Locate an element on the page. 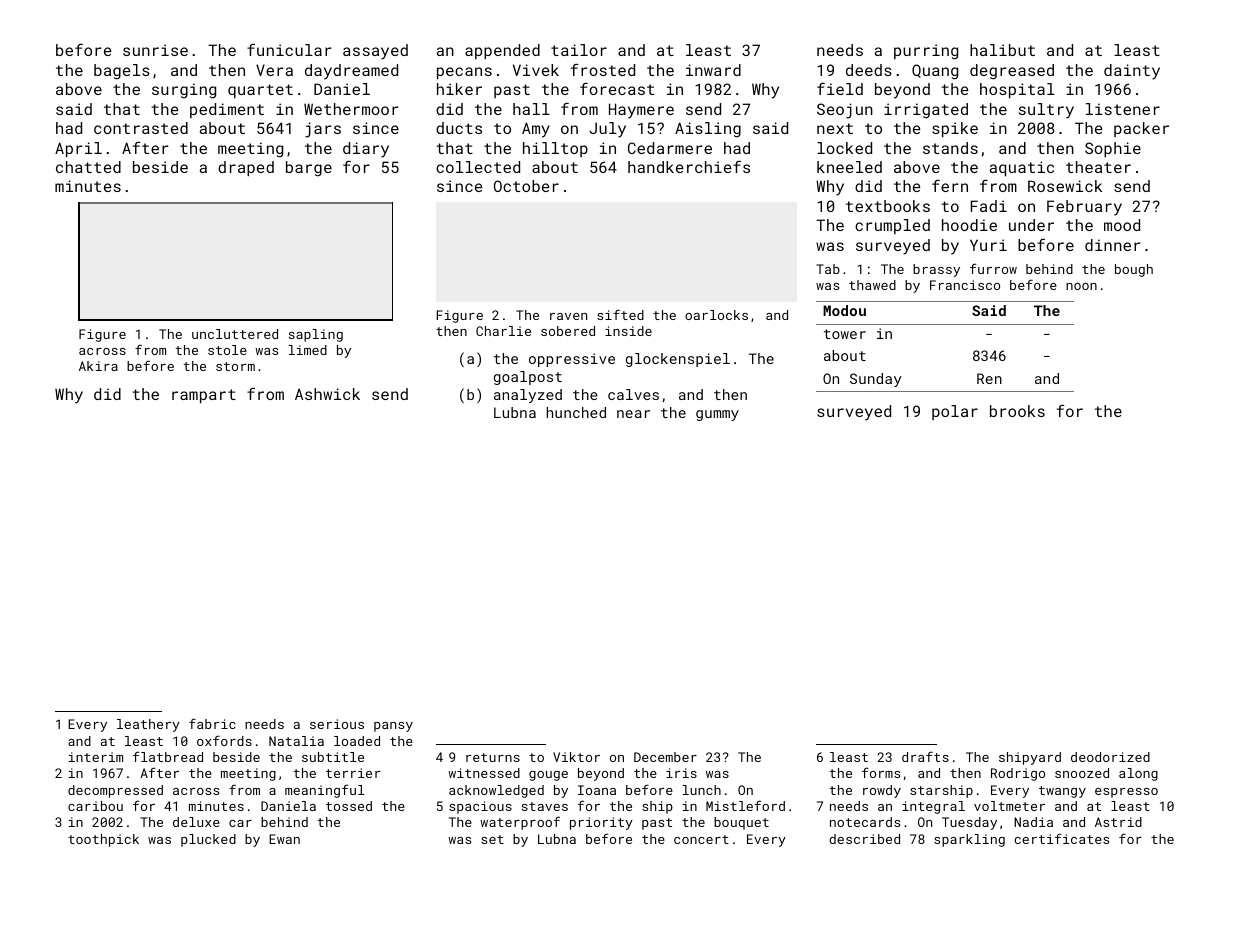 The height and width of the page is (952, 1233). brooks is located at coordinates (1017, 411).
